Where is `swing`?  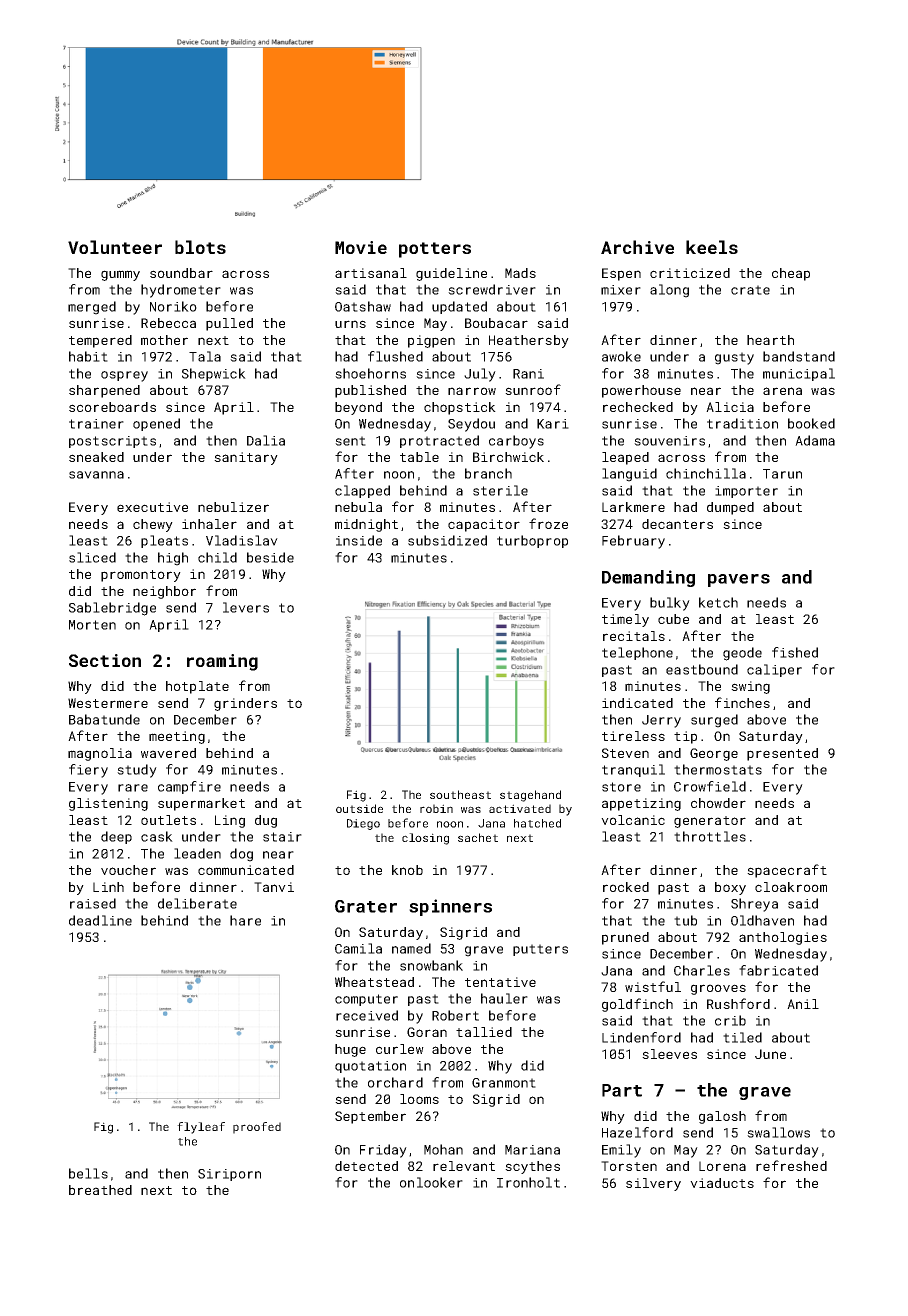 swing is located at coordinates (750, 687).
